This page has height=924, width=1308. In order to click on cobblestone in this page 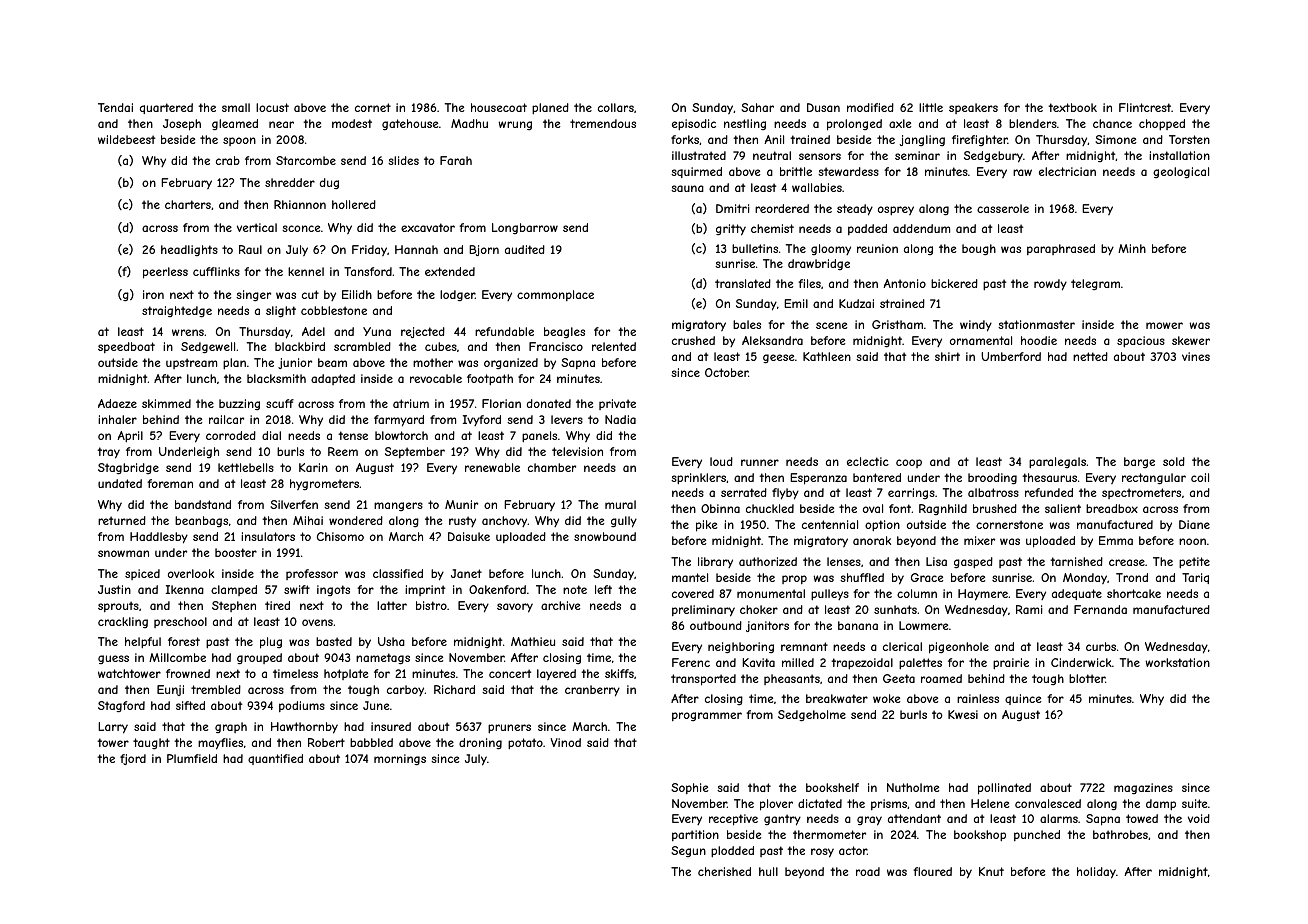, I will do `click(334, 310)`.
